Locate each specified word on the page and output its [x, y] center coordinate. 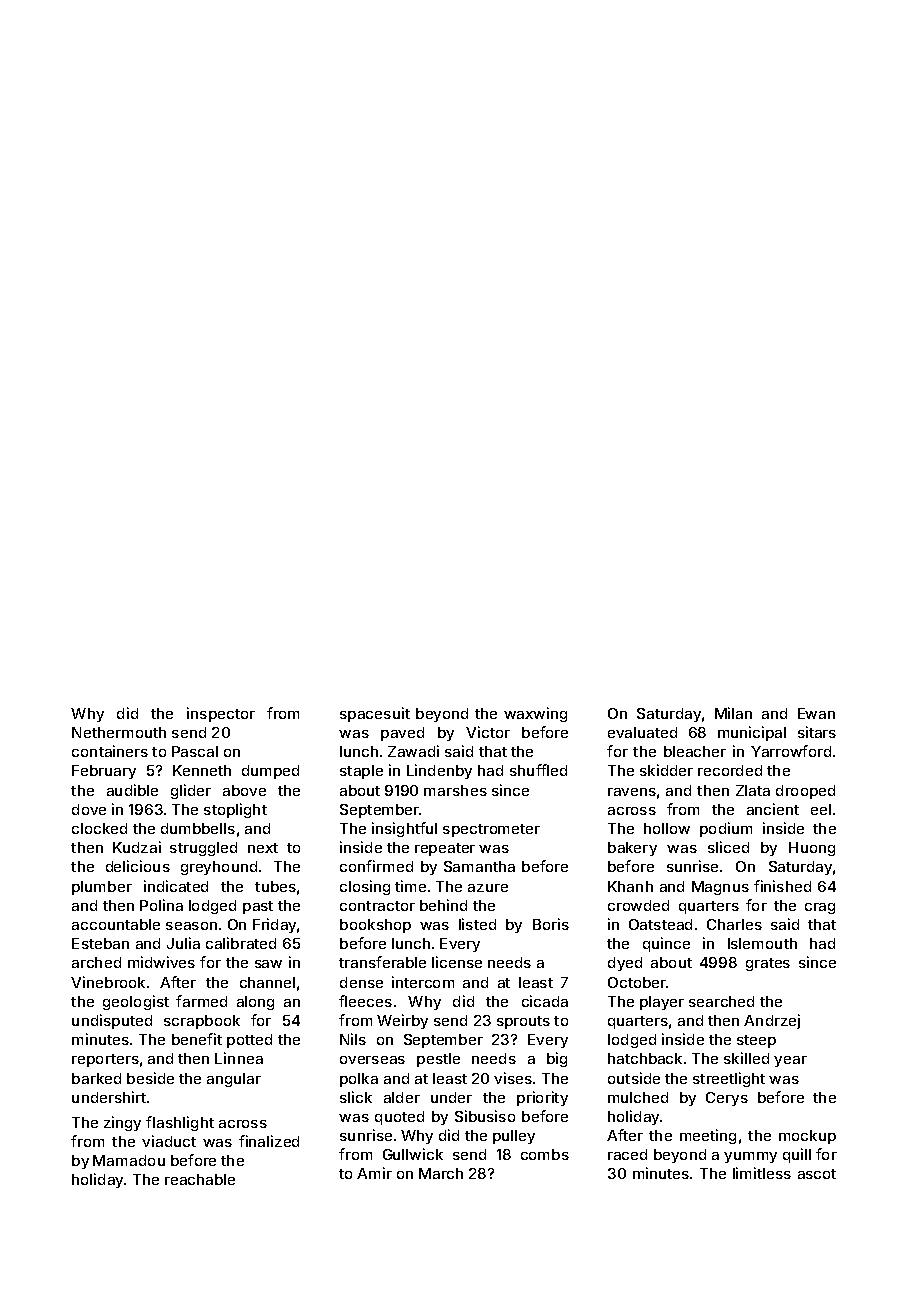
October [637, 982]
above [244, 790]
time [410, 886]
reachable [200, 1179]
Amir [374, 1173]
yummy [750, 1157]
